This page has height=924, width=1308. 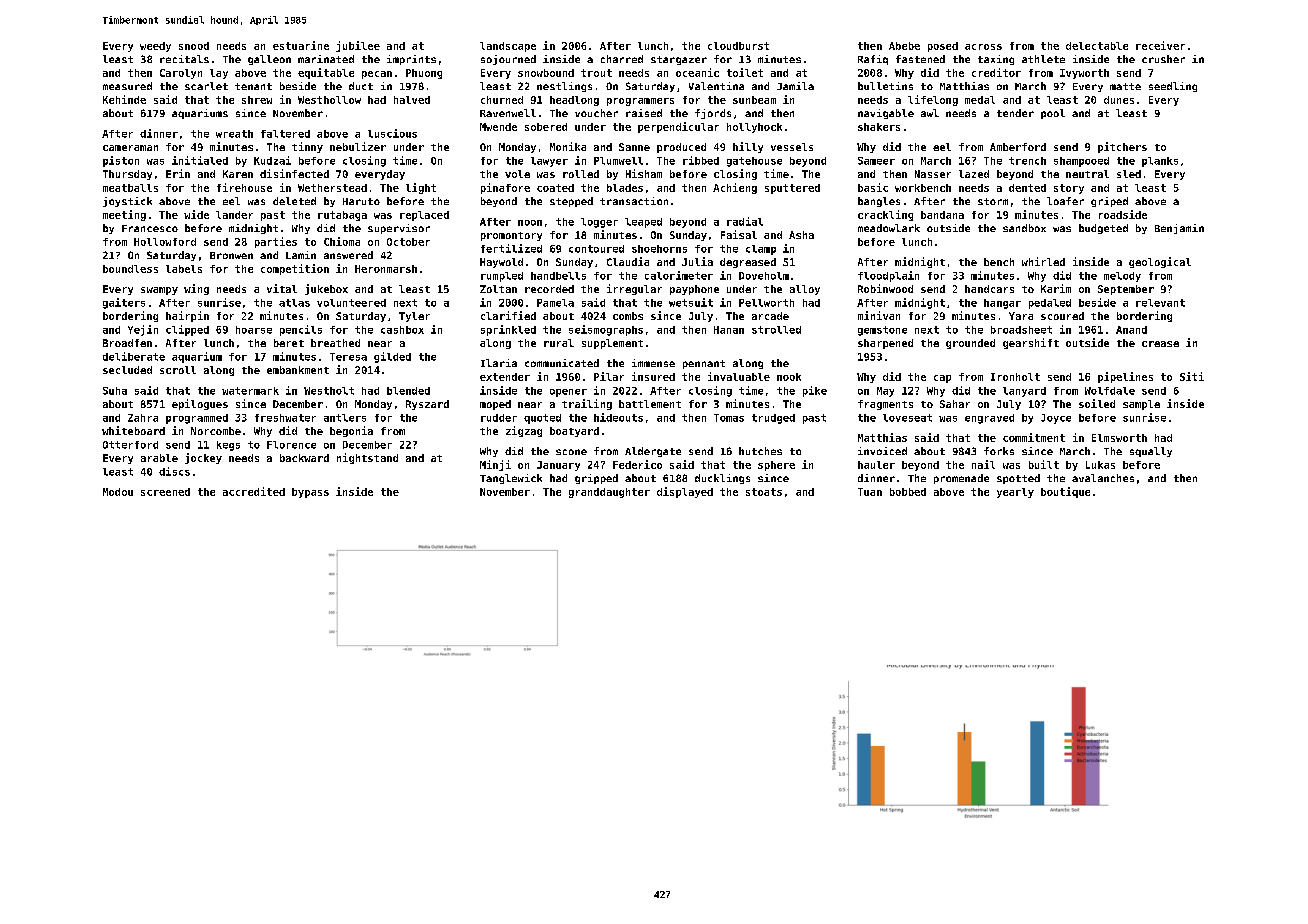 What do you see at coordinates (301, 45) in the page?
I see `estuarine` at bounding box center [301, 45].
